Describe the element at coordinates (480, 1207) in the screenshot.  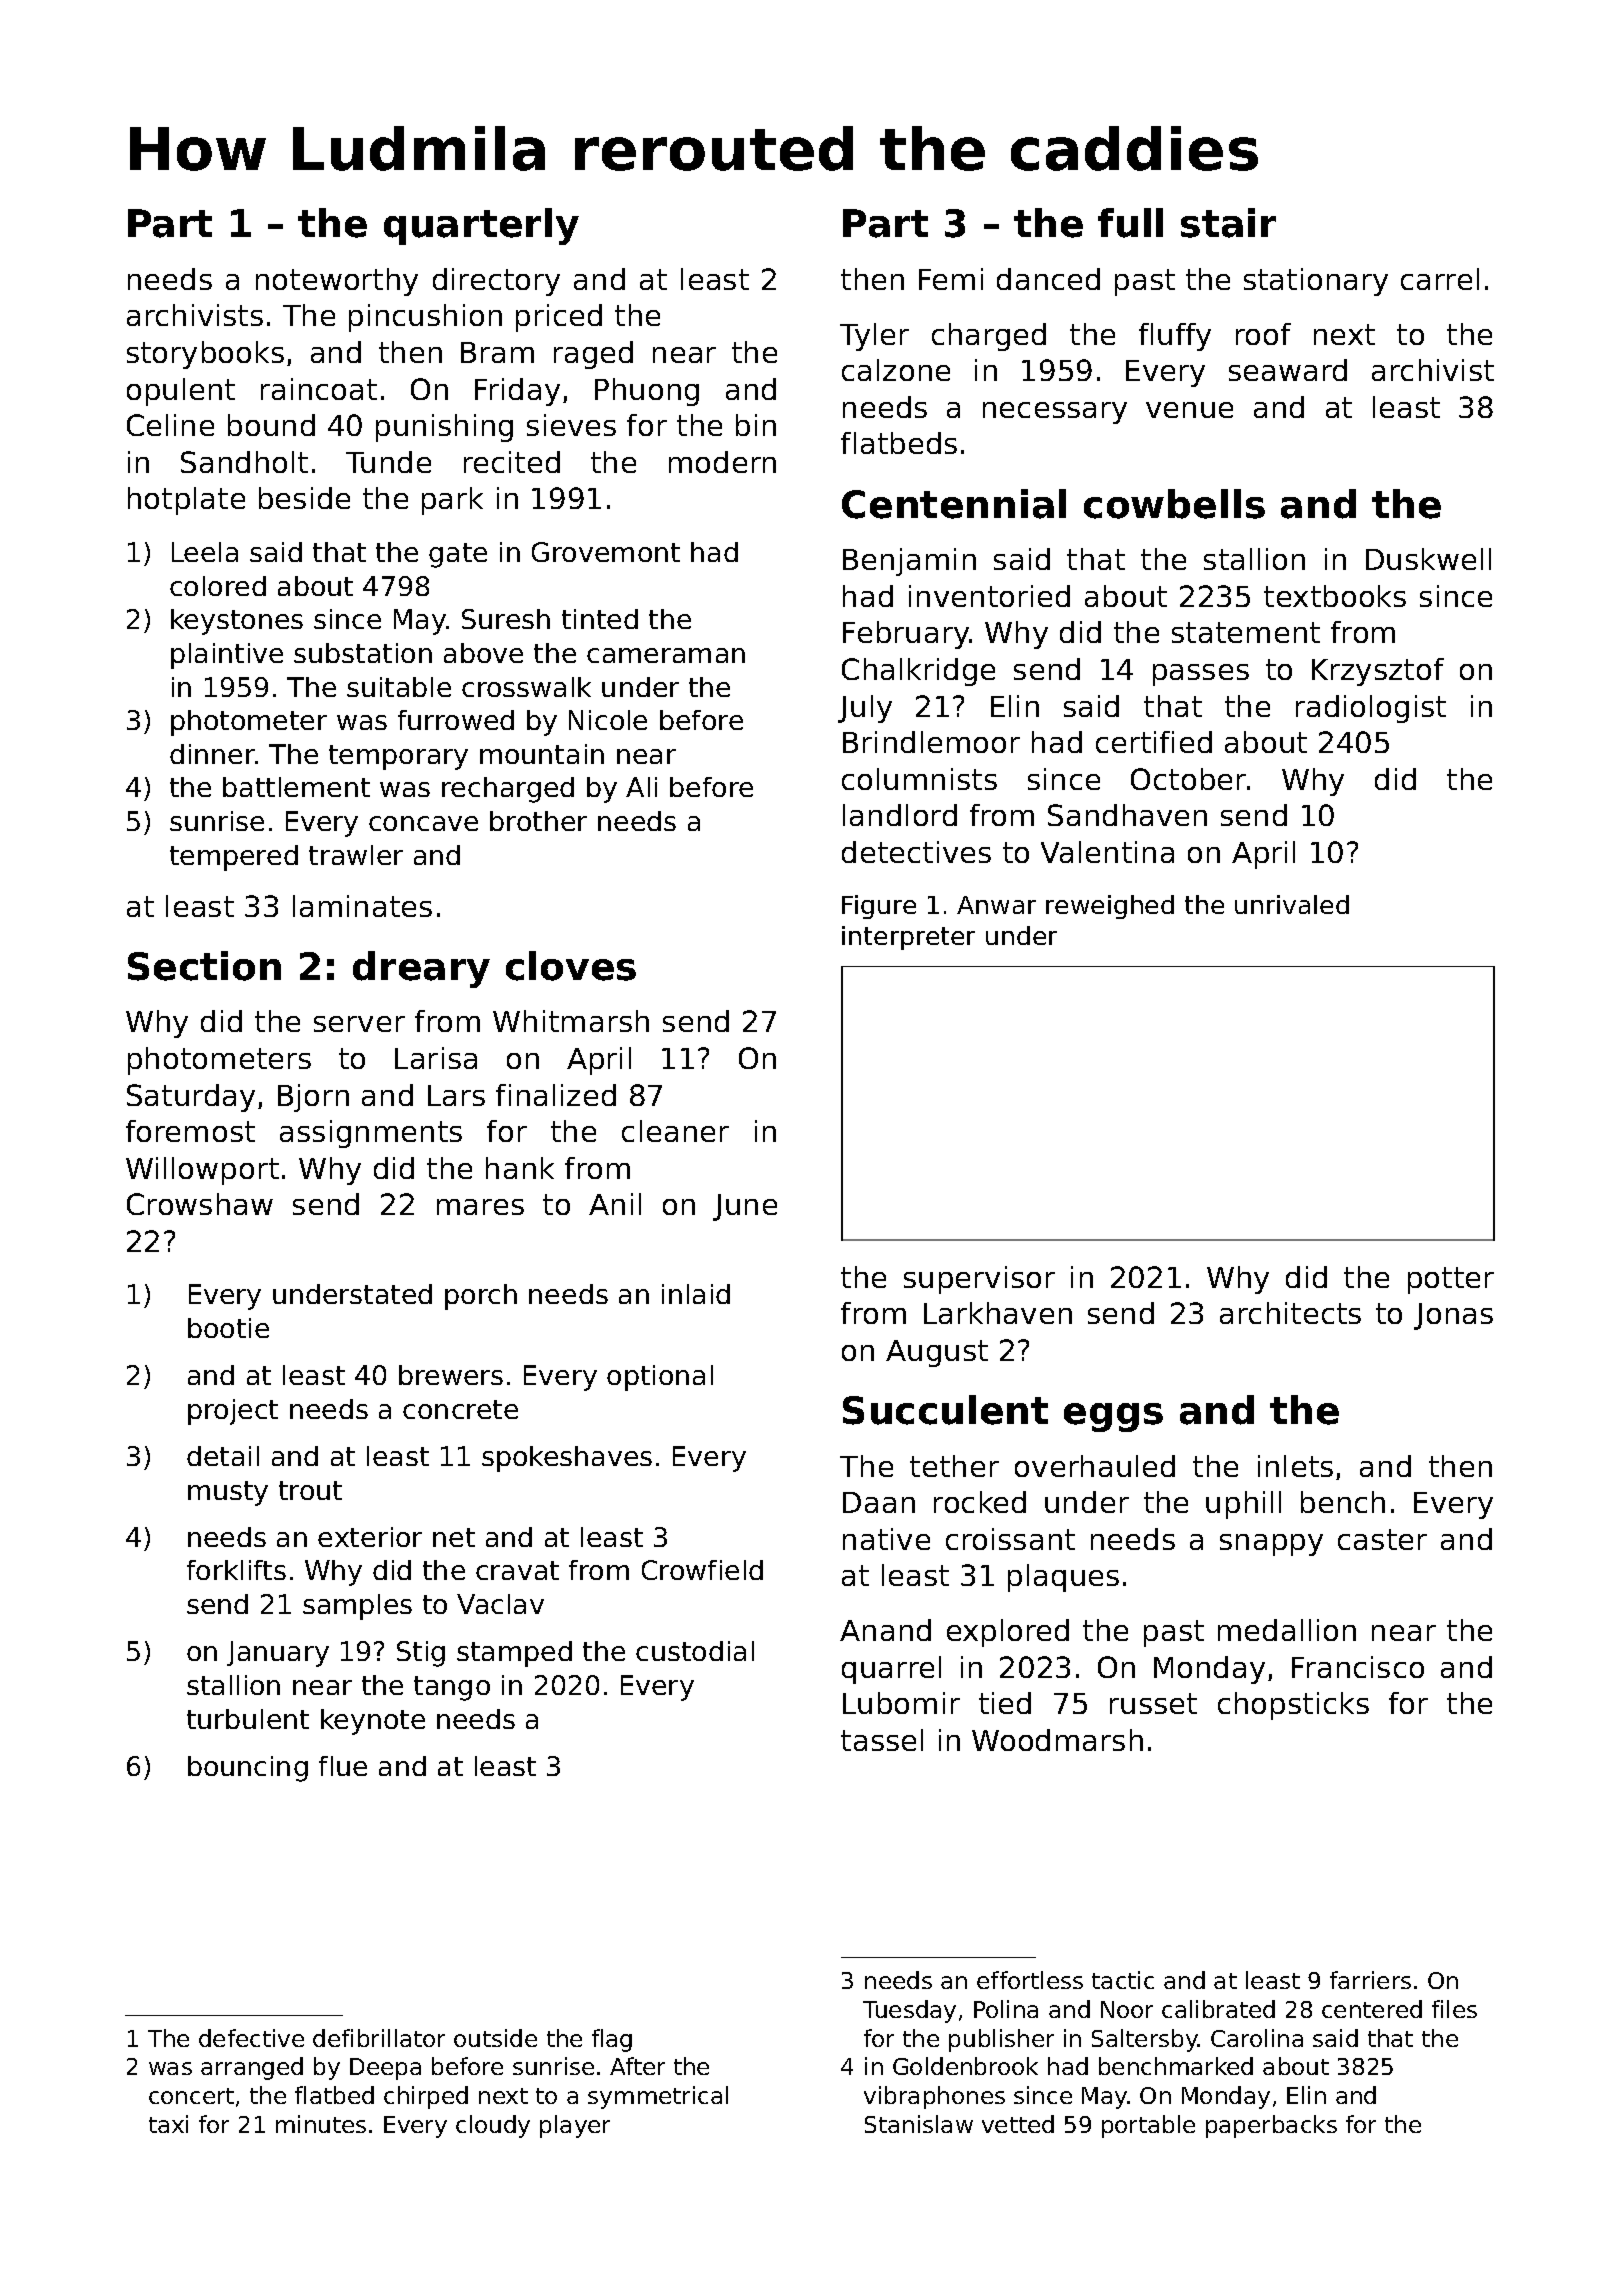
I see `mares` at that location.
